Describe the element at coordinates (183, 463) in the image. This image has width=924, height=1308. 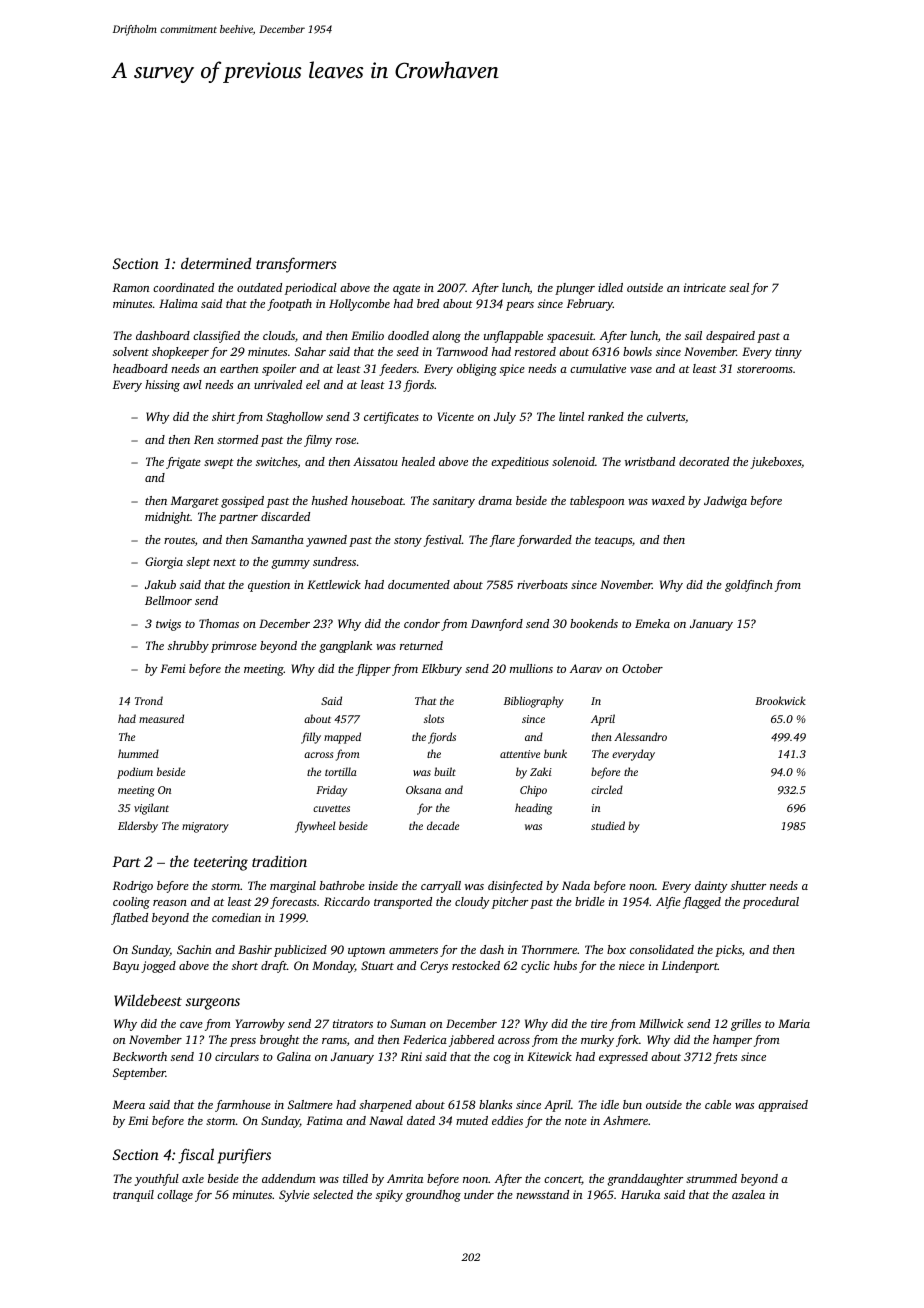
I see `frigate` at that location.
